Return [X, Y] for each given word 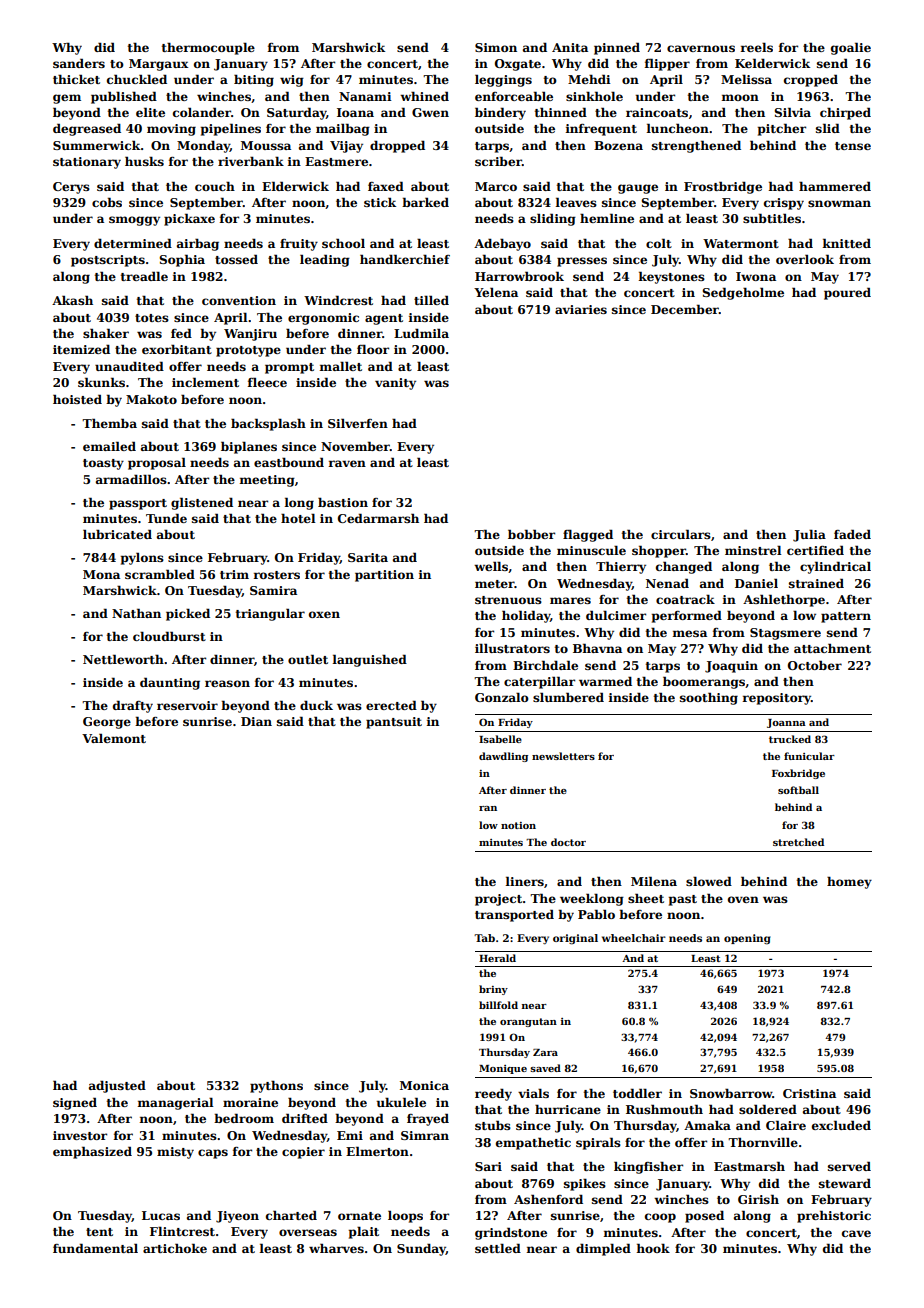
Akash [72, 300]
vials [533, 1093]
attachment [832, 648]
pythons [276, 1086]
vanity [395, 384]
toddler [637, 1093]
